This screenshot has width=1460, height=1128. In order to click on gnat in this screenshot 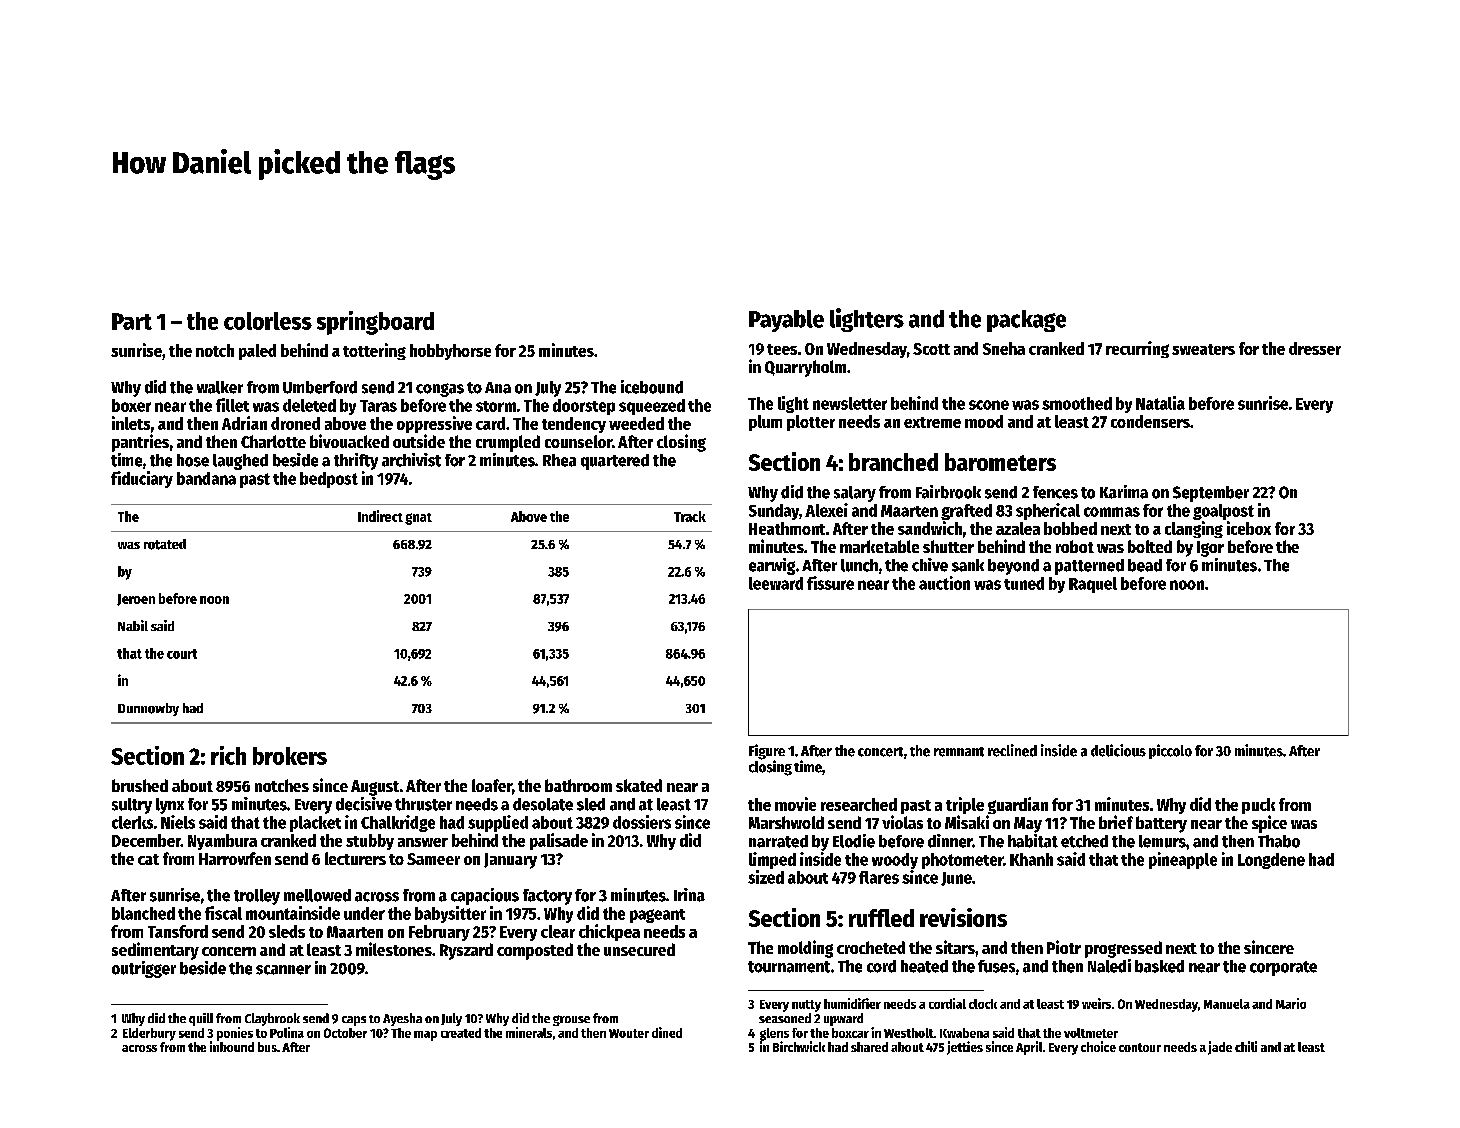, I will do `click(418, 519)`.
